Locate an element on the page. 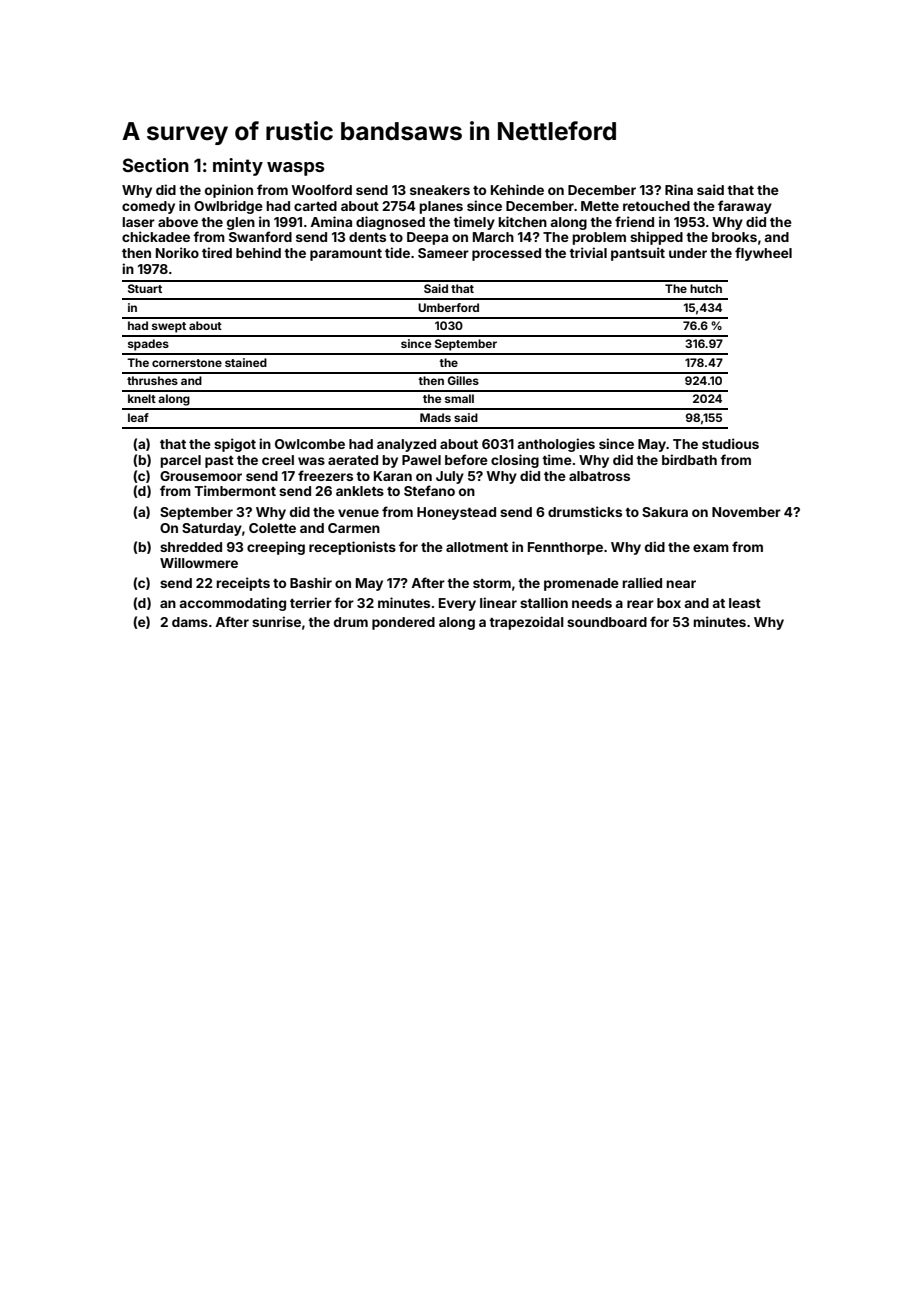 Image resolution: width=924 pixels, height=1308 pixels. swept is located at coordinates (169, 327).
